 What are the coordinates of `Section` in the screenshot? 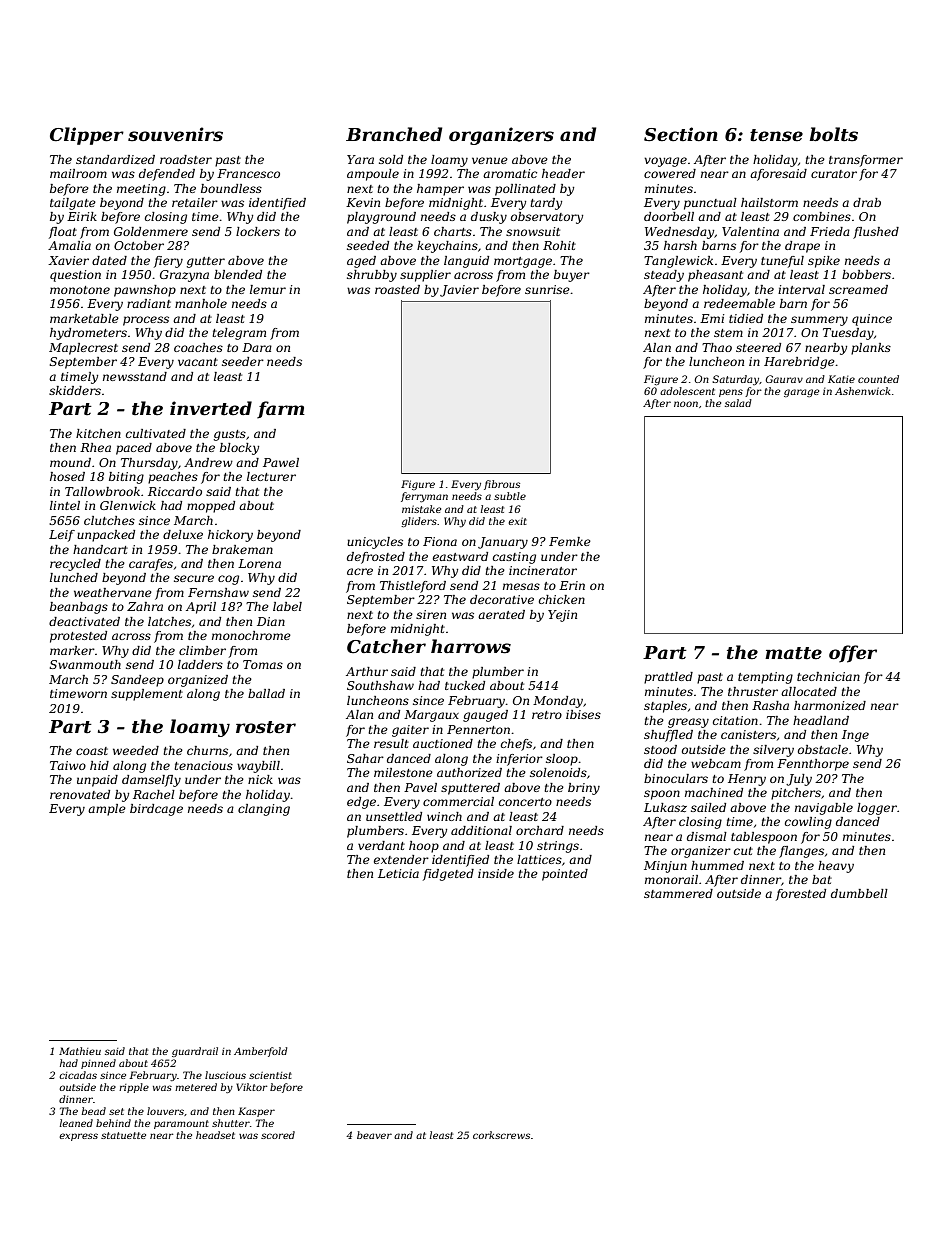 It's located at (681, 134).
